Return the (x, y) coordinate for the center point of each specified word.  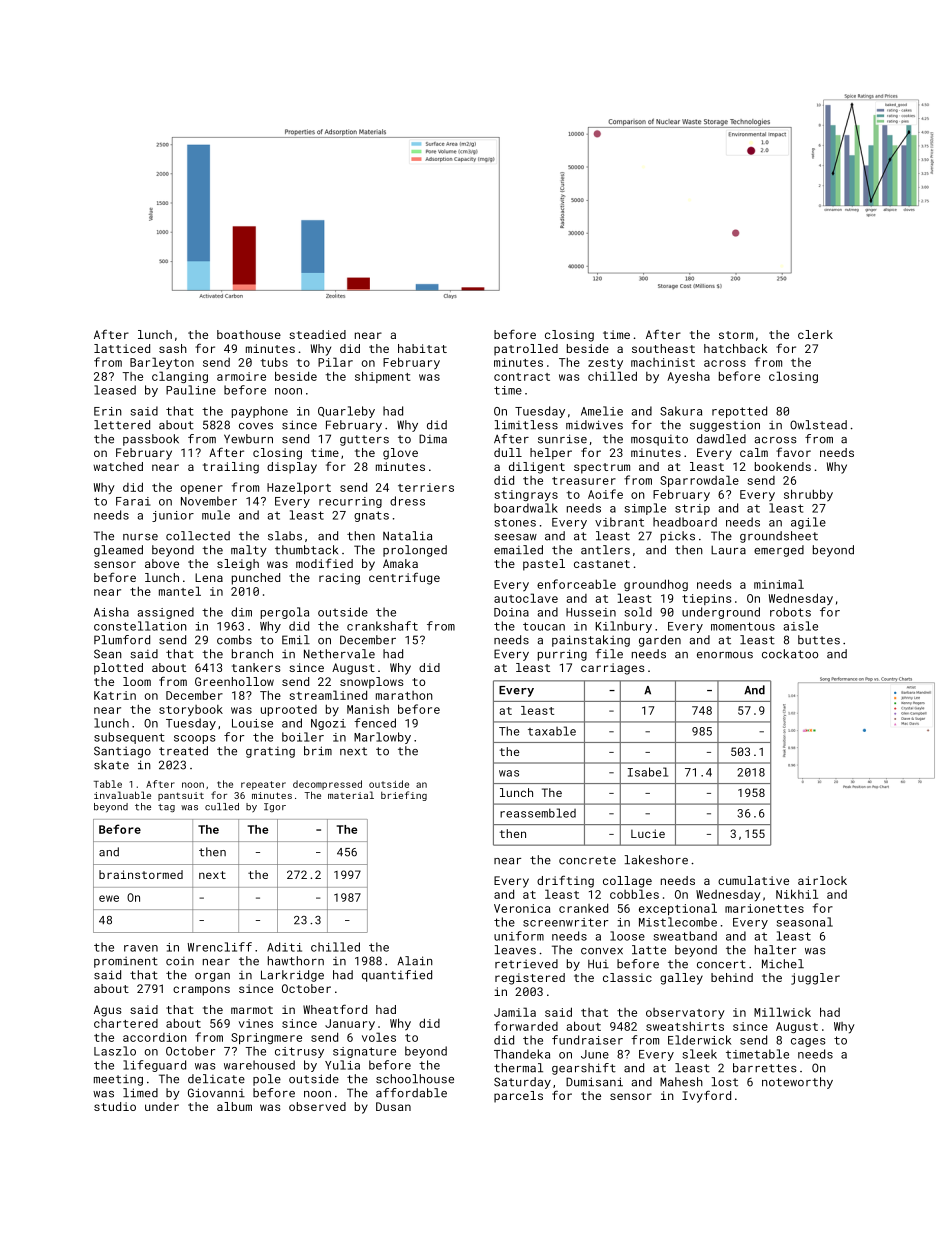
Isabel (648, 772)
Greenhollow (234, 681)
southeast (663, 348)
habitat (422, 348)
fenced (375, 723)
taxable (552, 731)
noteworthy (797, 1083)
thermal (518, 1068)
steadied (317, 334)
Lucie (648, 833)
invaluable (122, 795)
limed (140, 1093)
